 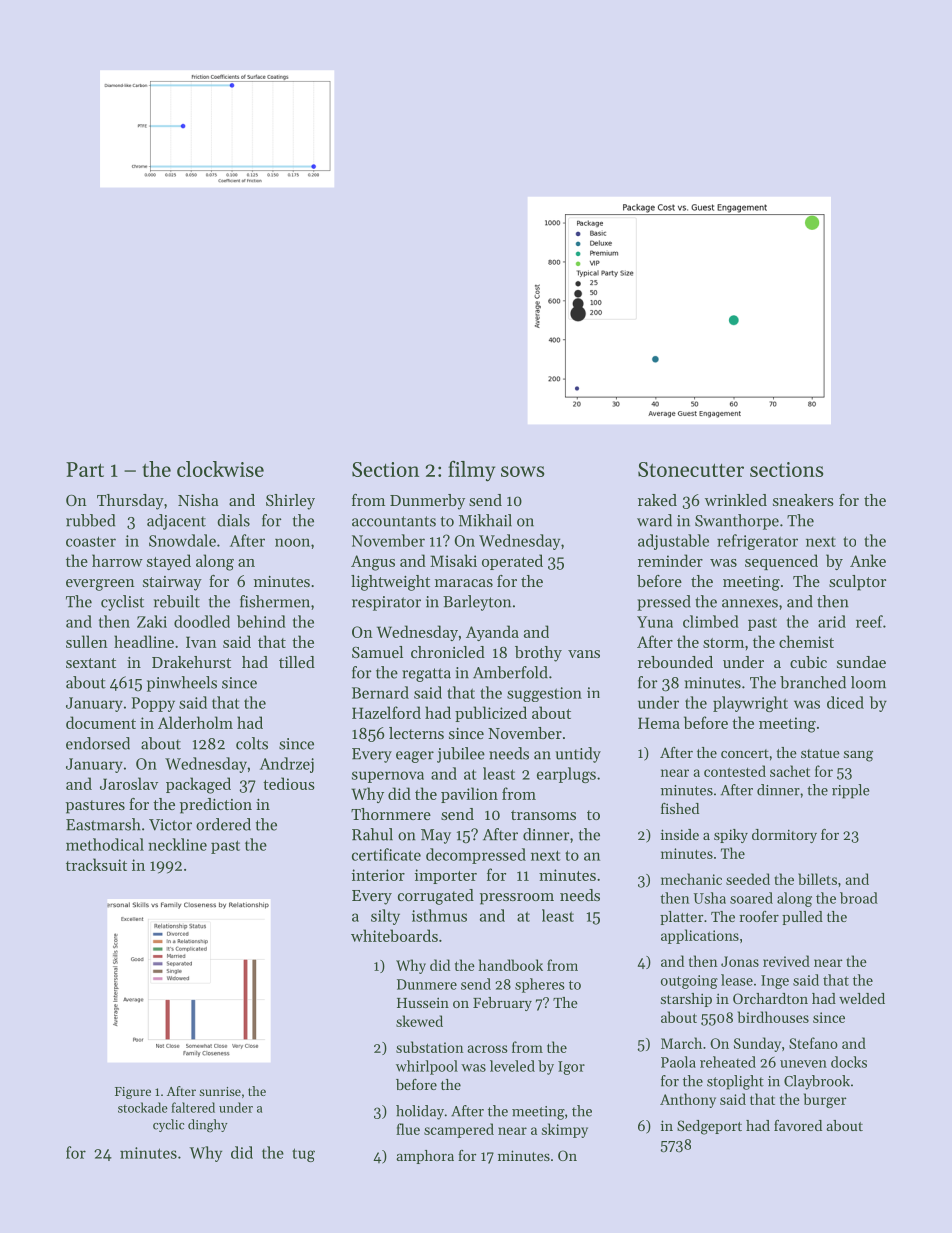 I want to click on sextant, so click(x=91, y=663).
